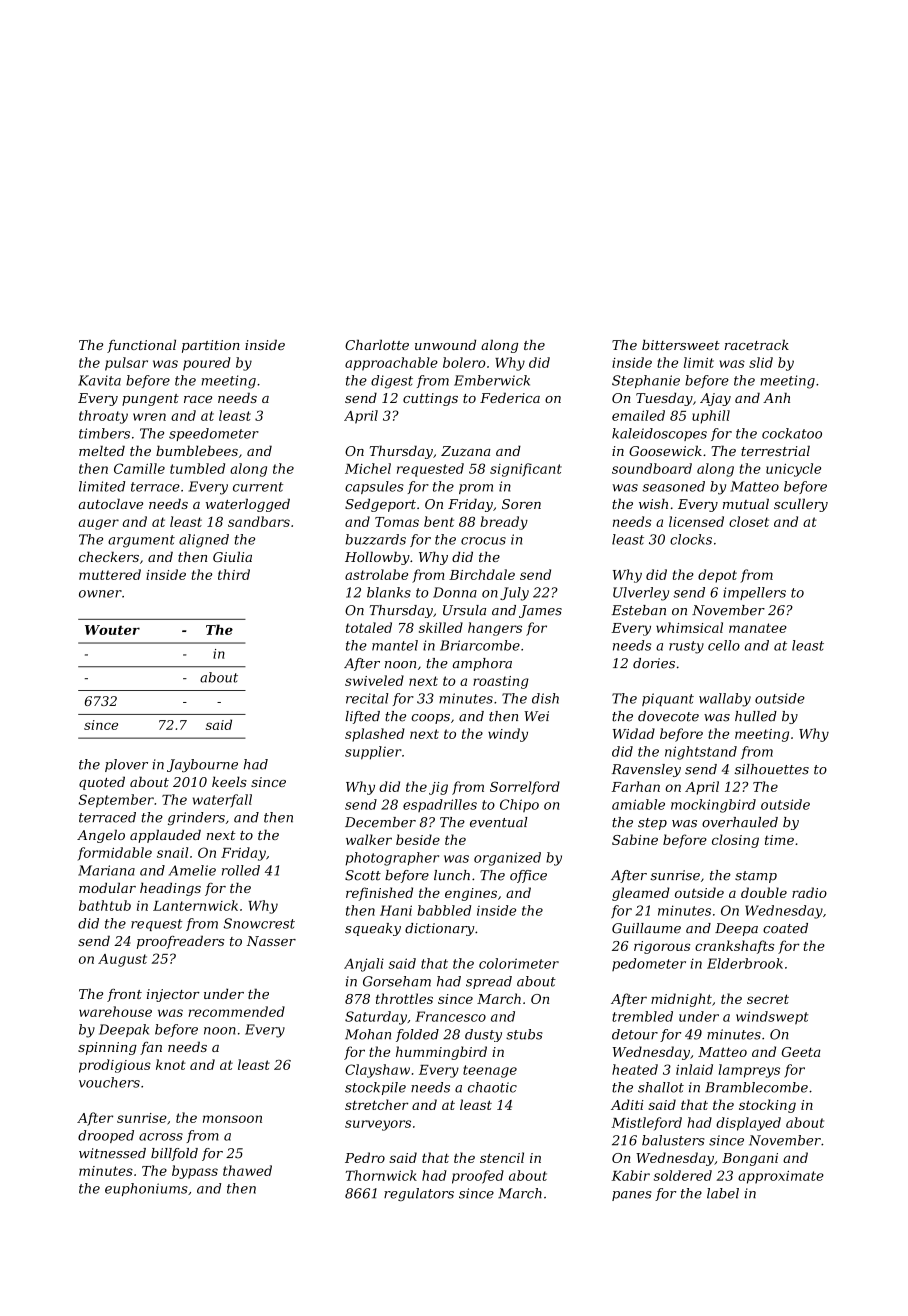  I want to click on autoclave, so click(111, 503).
